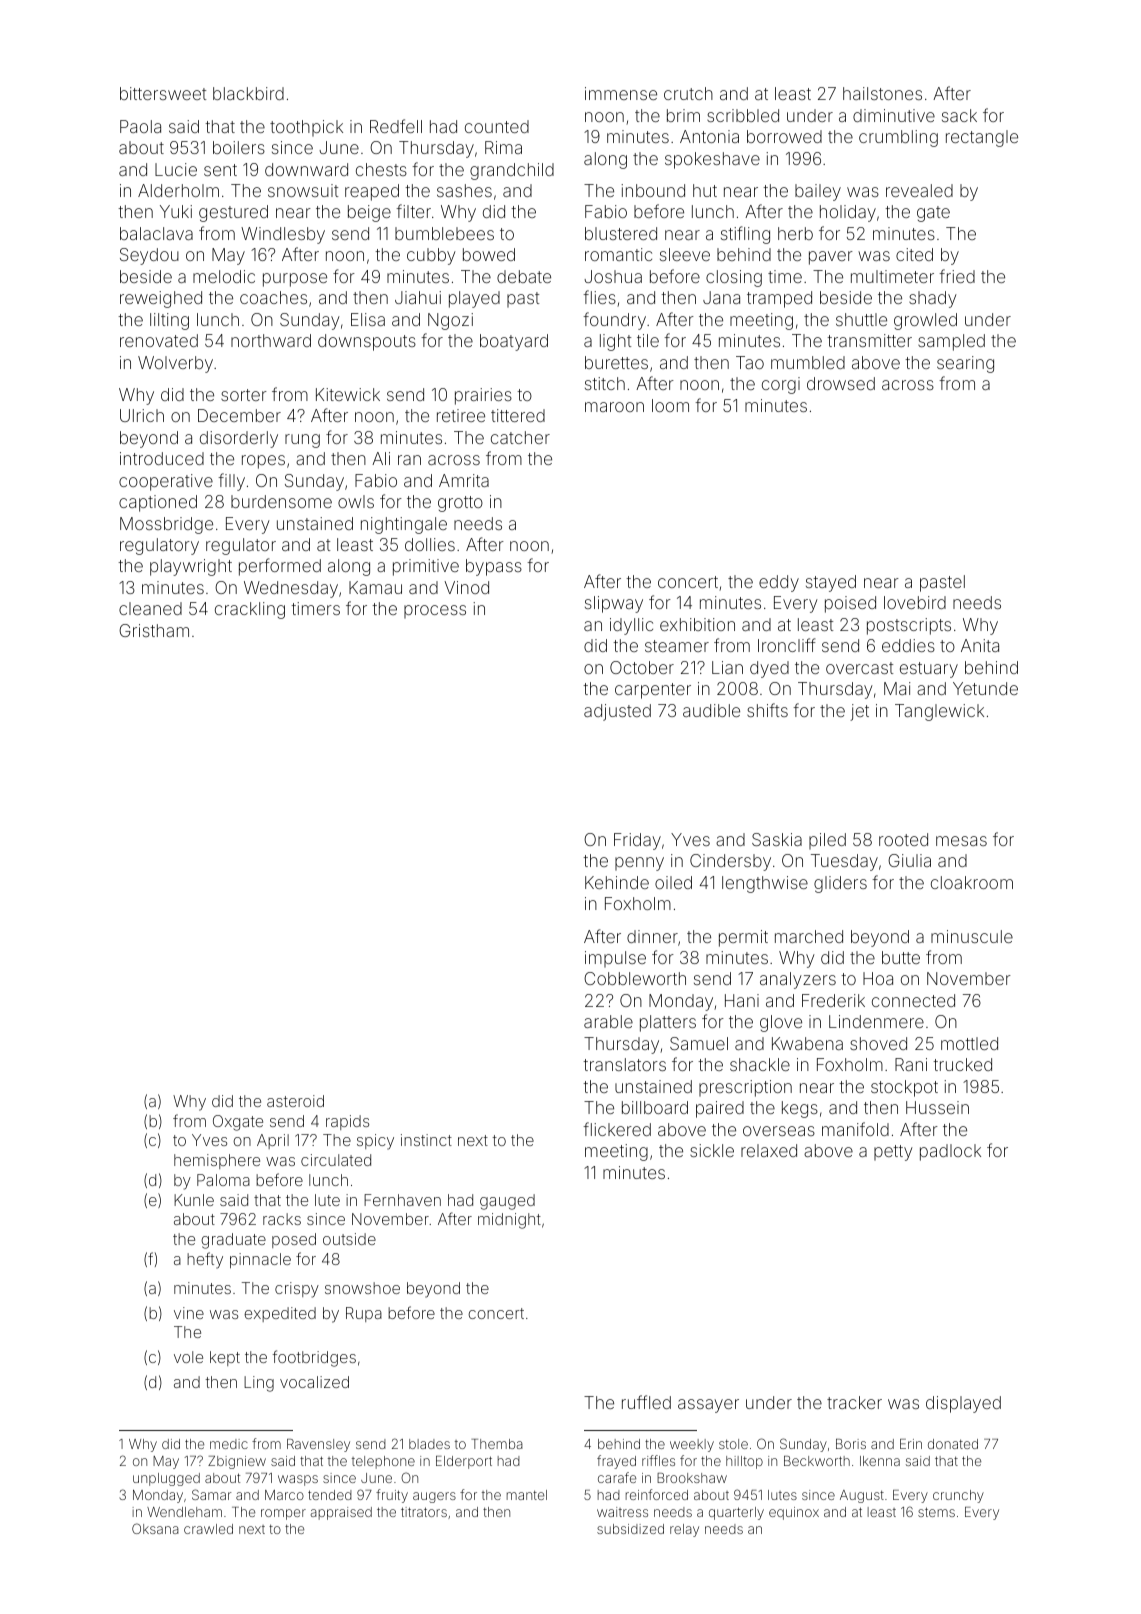  I want to click on Redfell, so click(396, 126).
